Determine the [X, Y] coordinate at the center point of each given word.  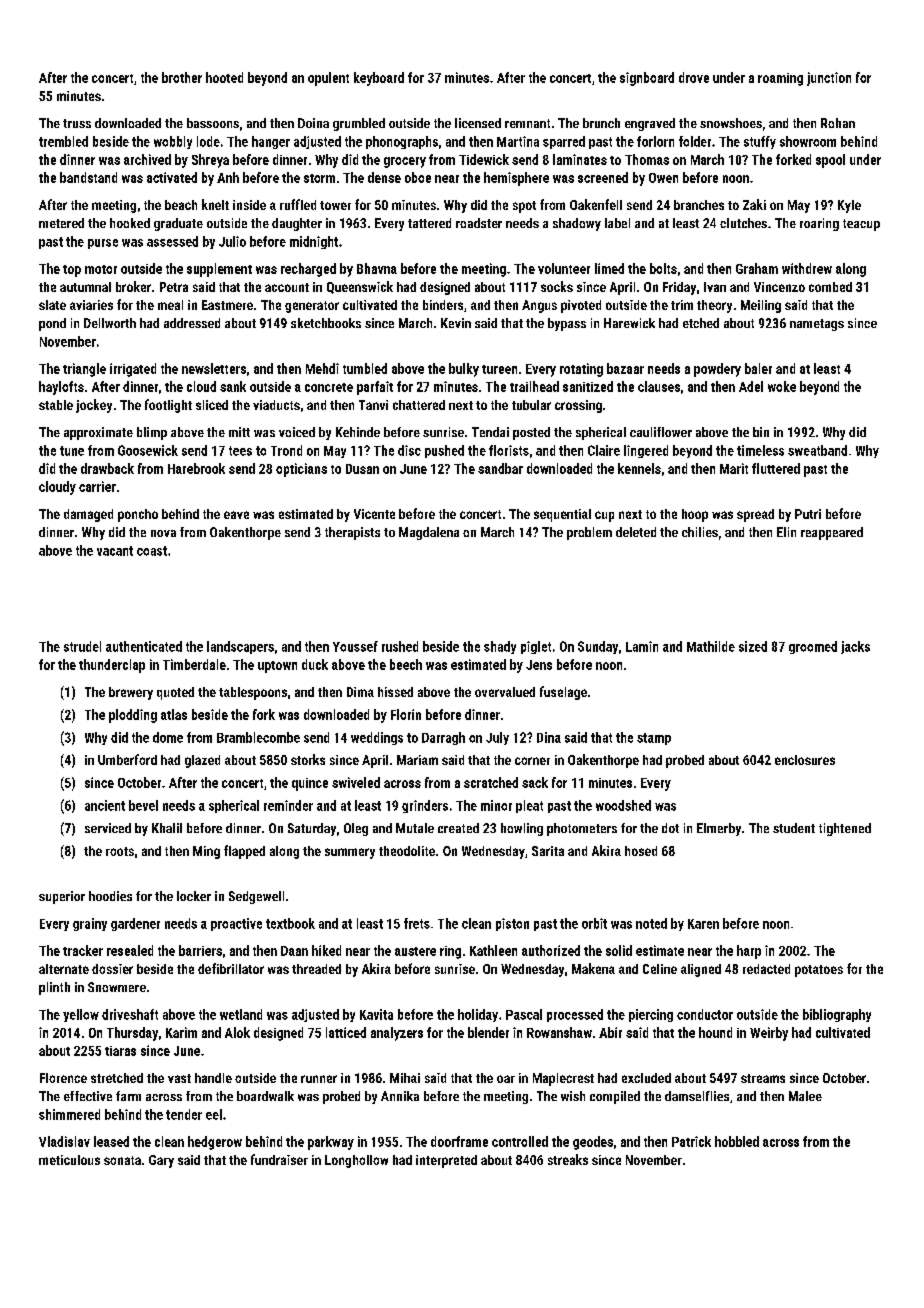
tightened [845, 829]
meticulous [69, 1160]
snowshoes [731, 123]
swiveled [356, 782]
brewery [131, 693]
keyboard [379, 79]
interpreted [446, 1161]
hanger [271, 142]
